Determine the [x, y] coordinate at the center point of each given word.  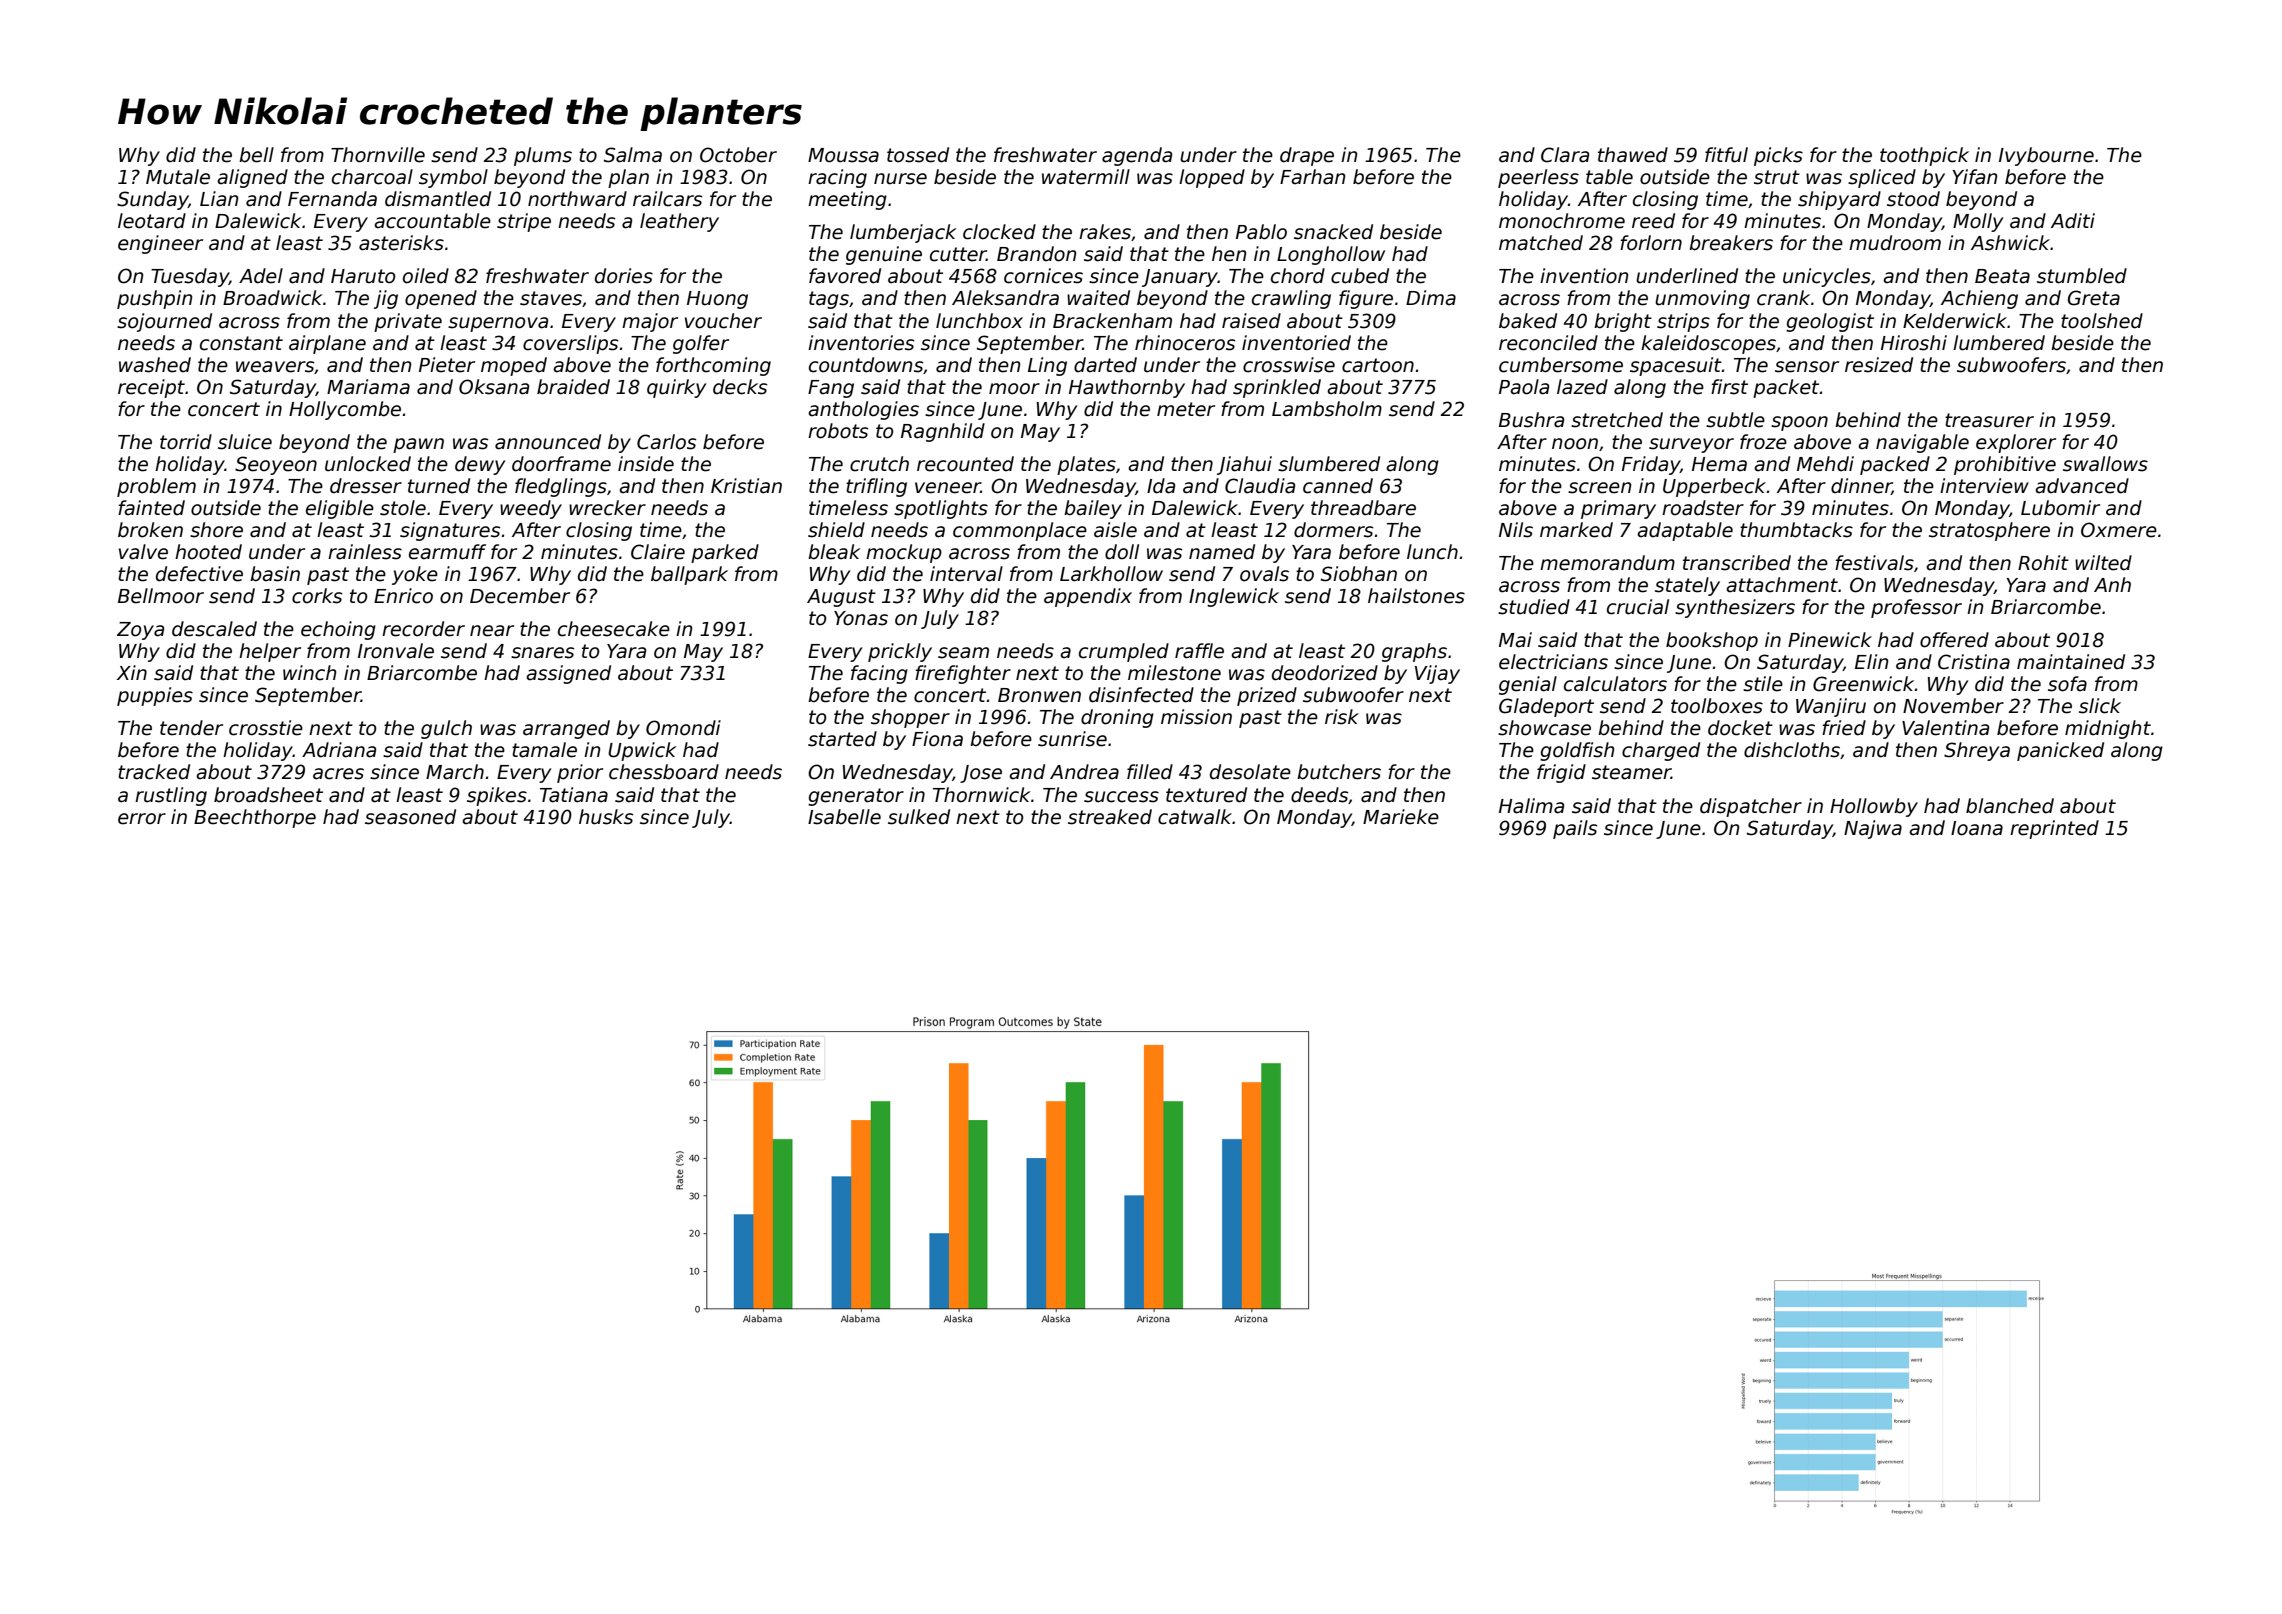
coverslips [570, 344]
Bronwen [1039, 695]
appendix [1088, 597]
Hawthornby [1127, 388]
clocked [999, 232]
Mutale [178, 177]
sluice [245, 442]
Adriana [339, 750]
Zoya [140, 631]
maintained [2071, 662]
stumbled [2082, 276]
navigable [1922, 443]
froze [1763, 442]
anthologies [863, 410]
